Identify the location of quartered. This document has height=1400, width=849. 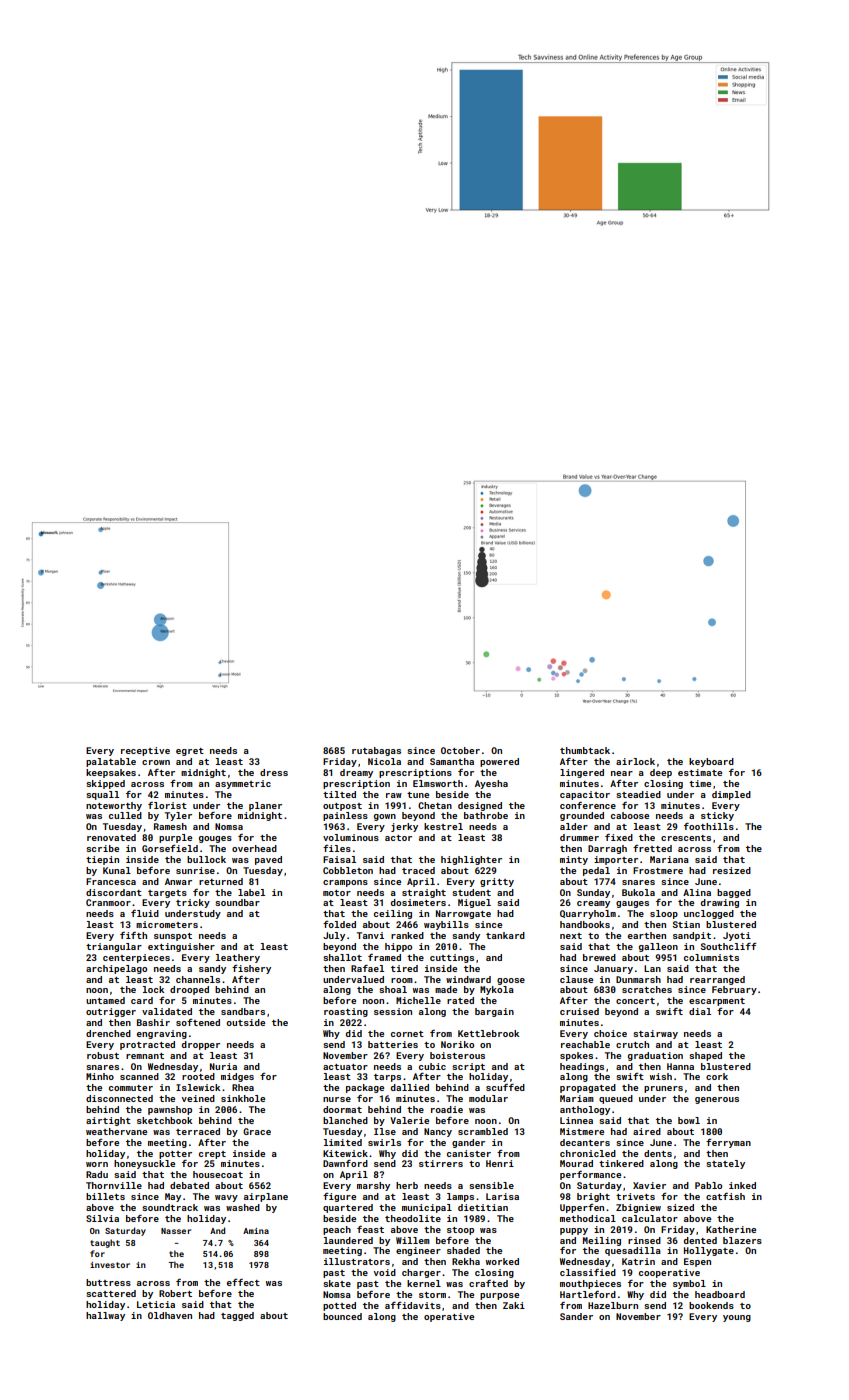
(348, 1208).
